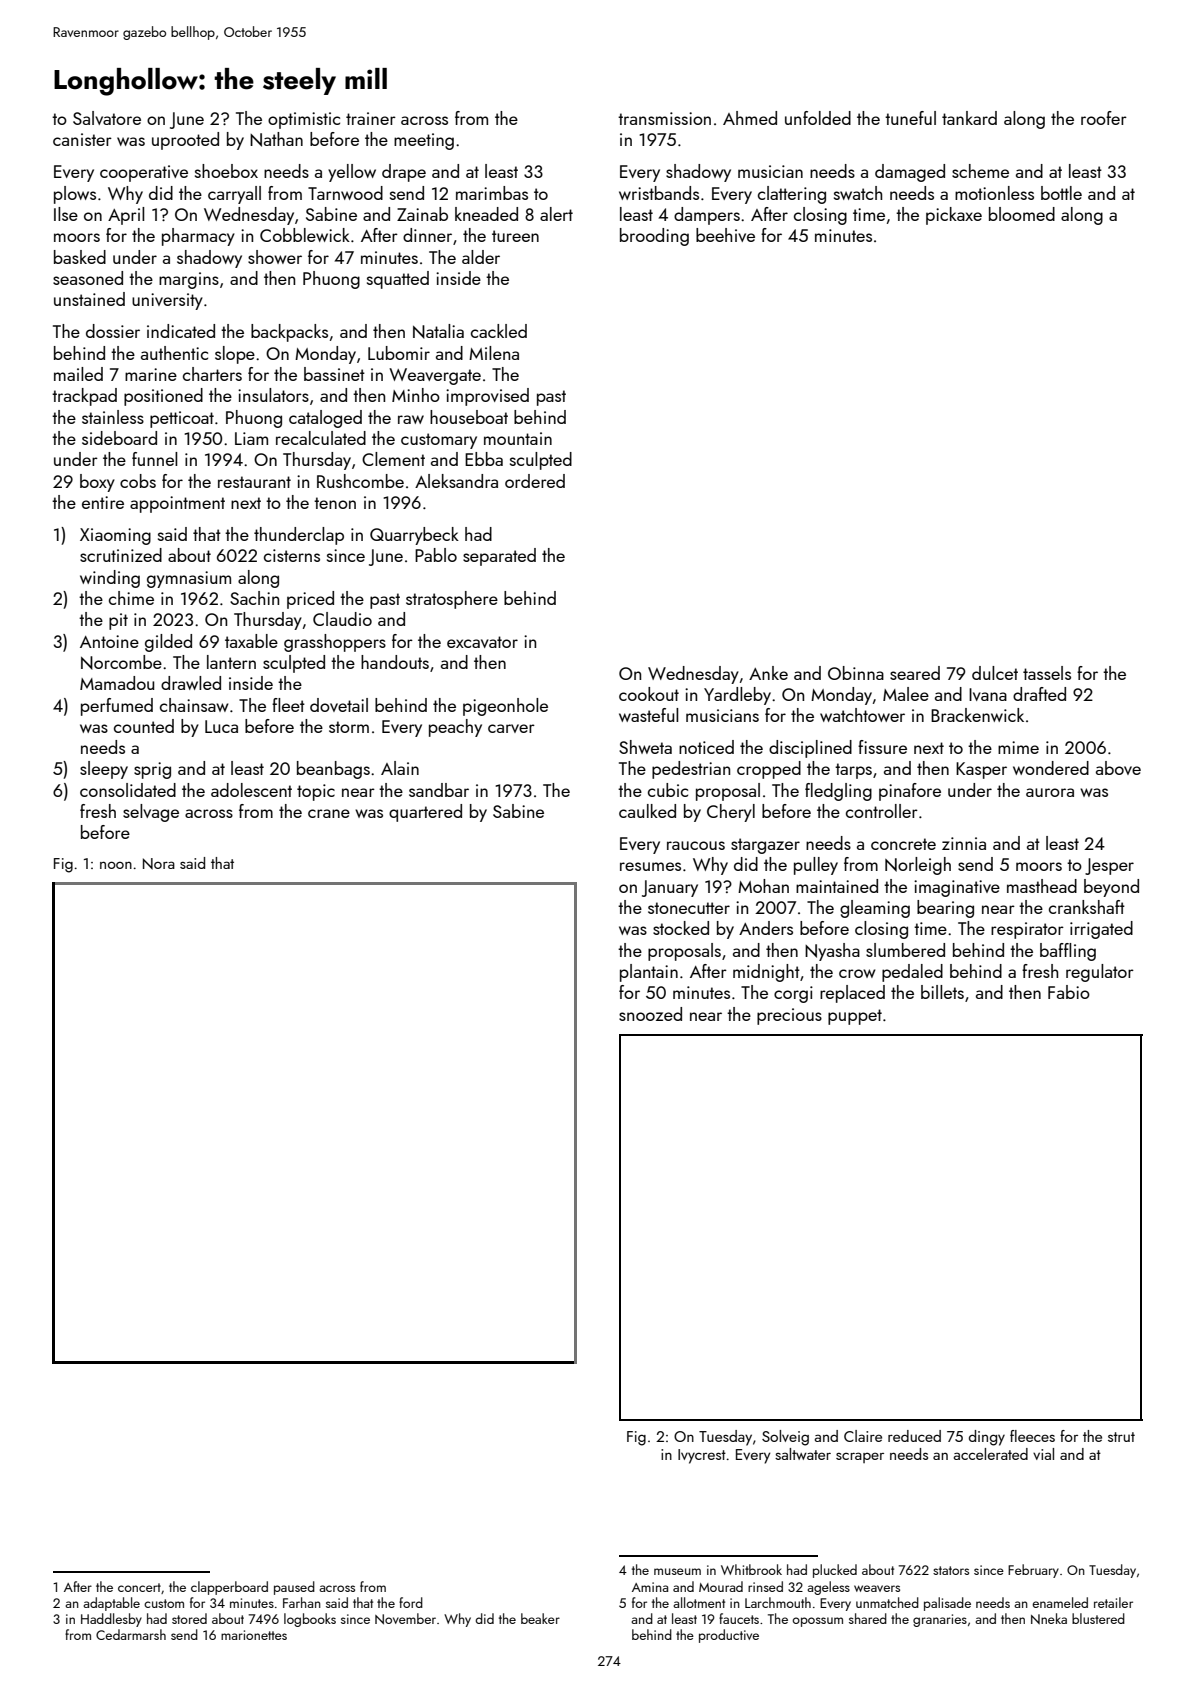 The image size is (1195, 1691). What do you see at coordinates (650, 1014) in the screenshot?
I see `snoozed` at bounding box center [650, 1014].
